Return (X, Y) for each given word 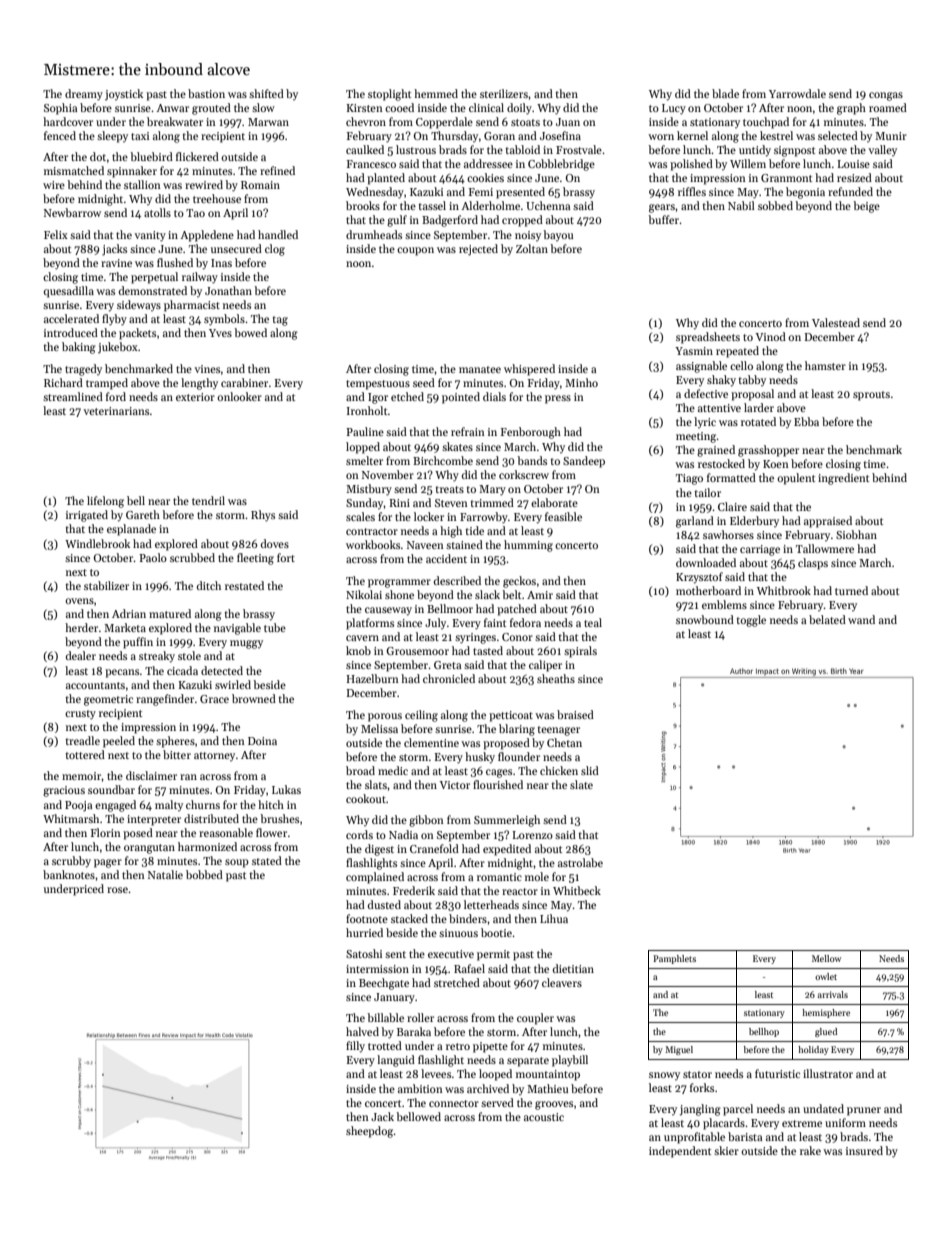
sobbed (775, 205)
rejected (478, 250)
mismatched (74, 170)
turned (851, 590)
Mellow (826, 958)
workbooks (373, 544)
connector (454, 1103)
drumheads (374, 234)
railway (200, 278)
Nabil (741, 205)
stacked (409, 918)
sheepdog (370, 1132)
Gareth (143, 514)
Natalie (165, 874)
